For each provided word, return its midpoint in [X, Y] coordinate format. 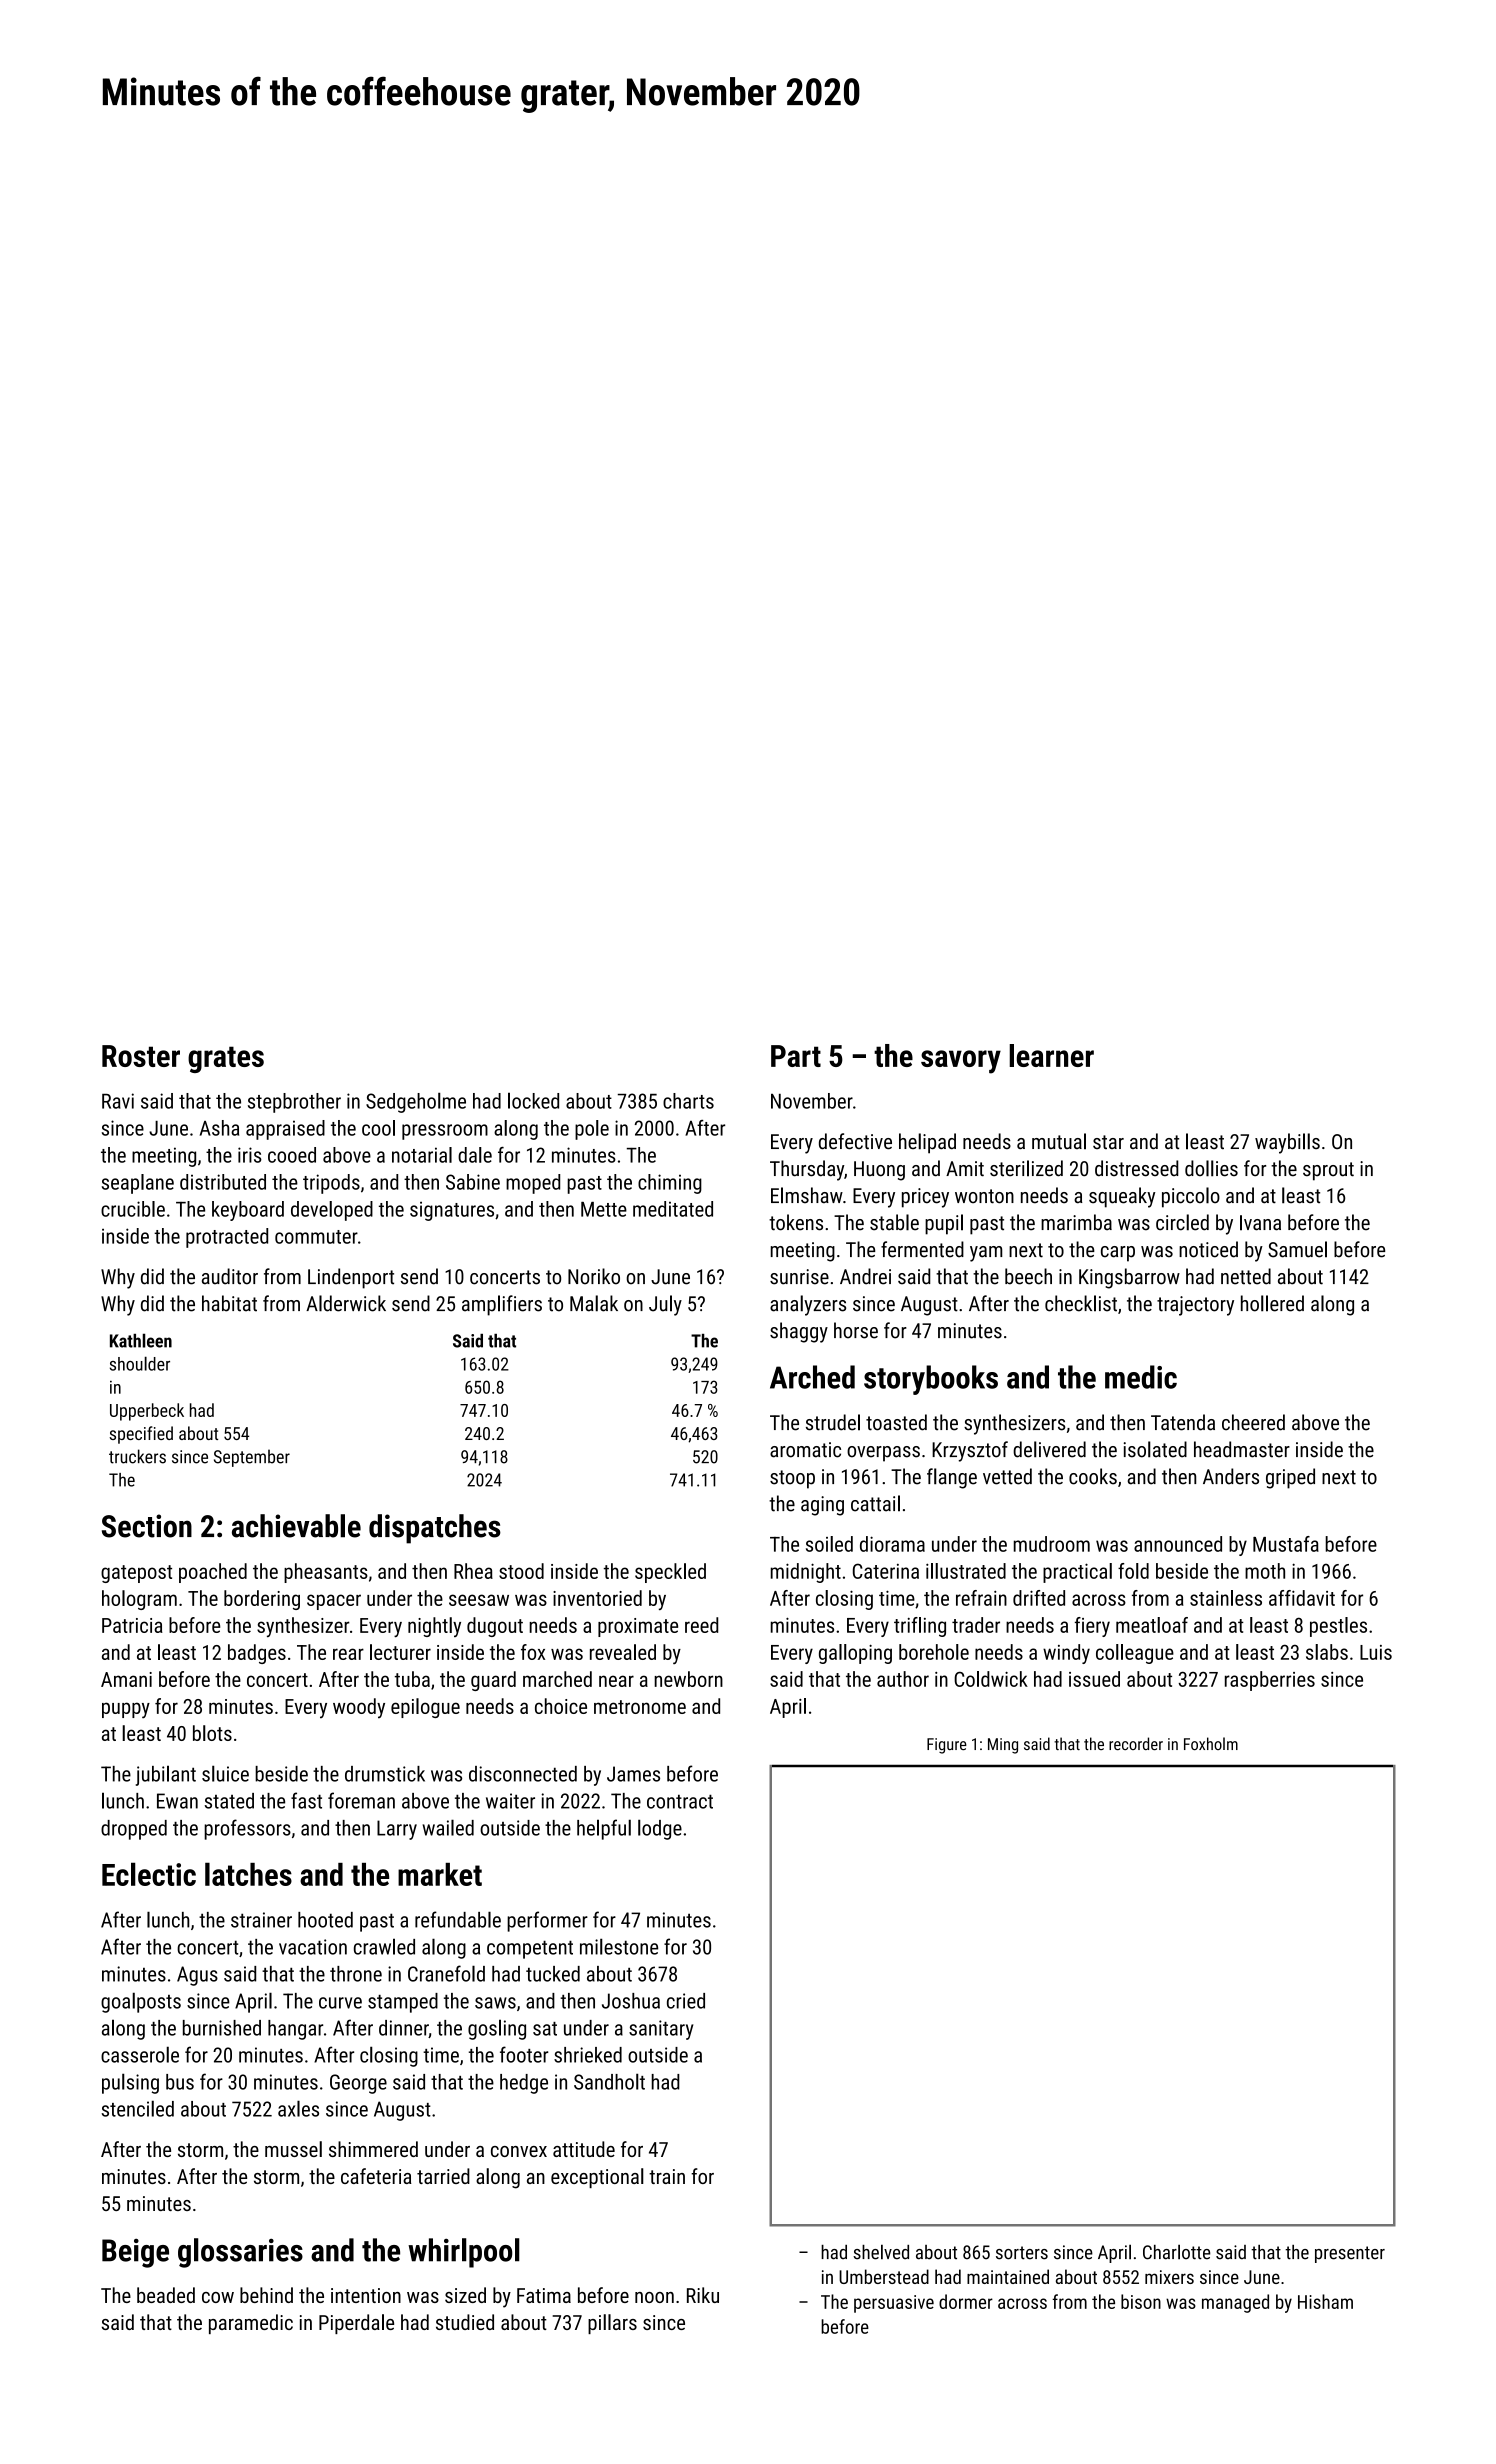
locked [533, 1100]
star [1108, 1142]
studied [465, 2322]
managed [1235, 2303]
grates [226, 1059]
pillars [612, 2324]
